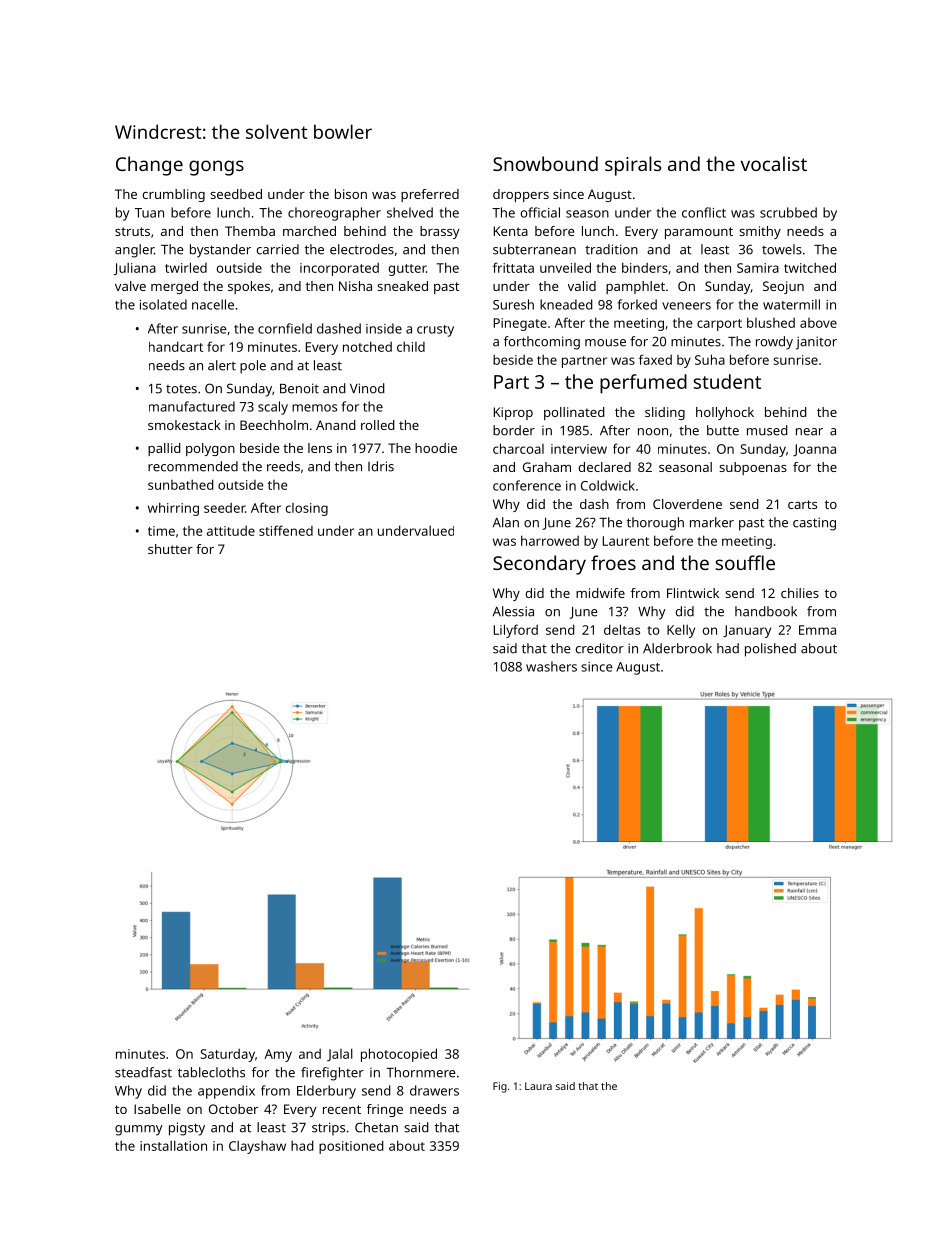 Image resolution: width=952 pixels, height=1233 pixels. What do you see at coordinates (164, 449) in the screenshot?
I see `pallid` at bounding box center [164, 449].
